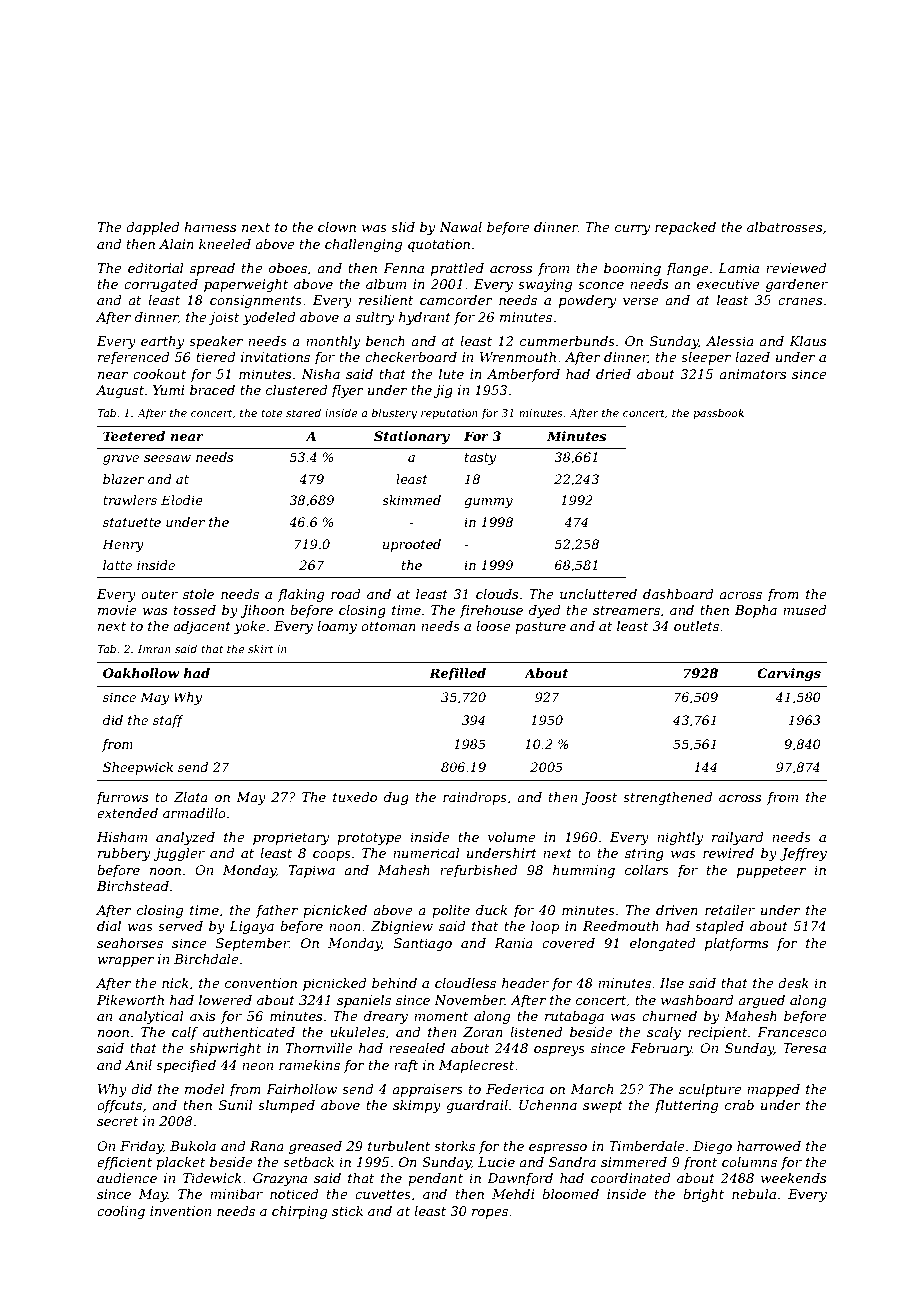 The image size is (924, 1308). What do you see at coordinates (475, 798) in the screenshot?
I see `raindrops` at bounding box center [475, 798].
